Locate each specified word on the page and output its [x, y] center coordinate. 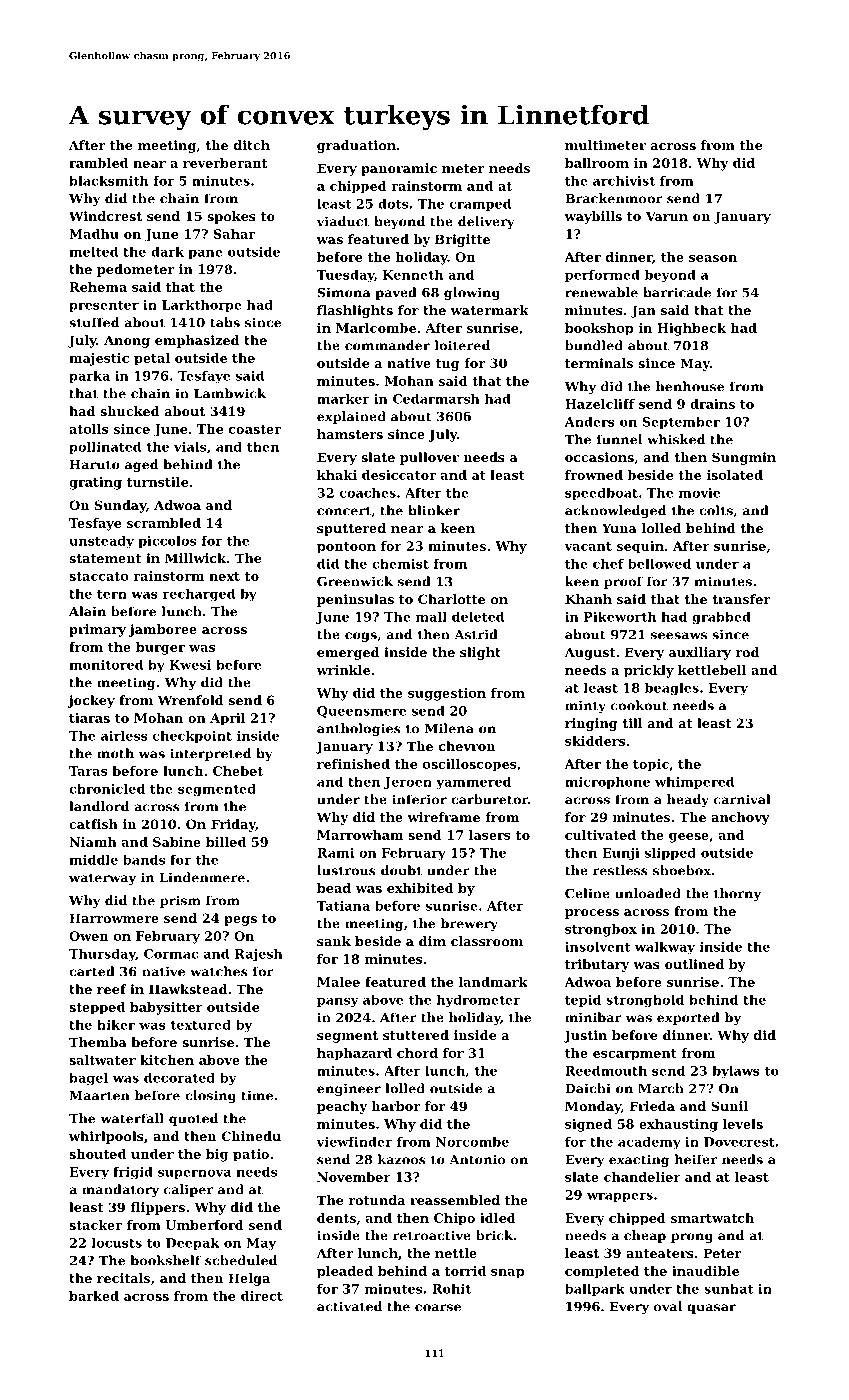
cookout [639, 705]
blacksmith [108, 180]
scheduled [241, 1260]
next [224, 576]
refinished [353, 764]
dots [393, 204]
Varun [667, 216]
